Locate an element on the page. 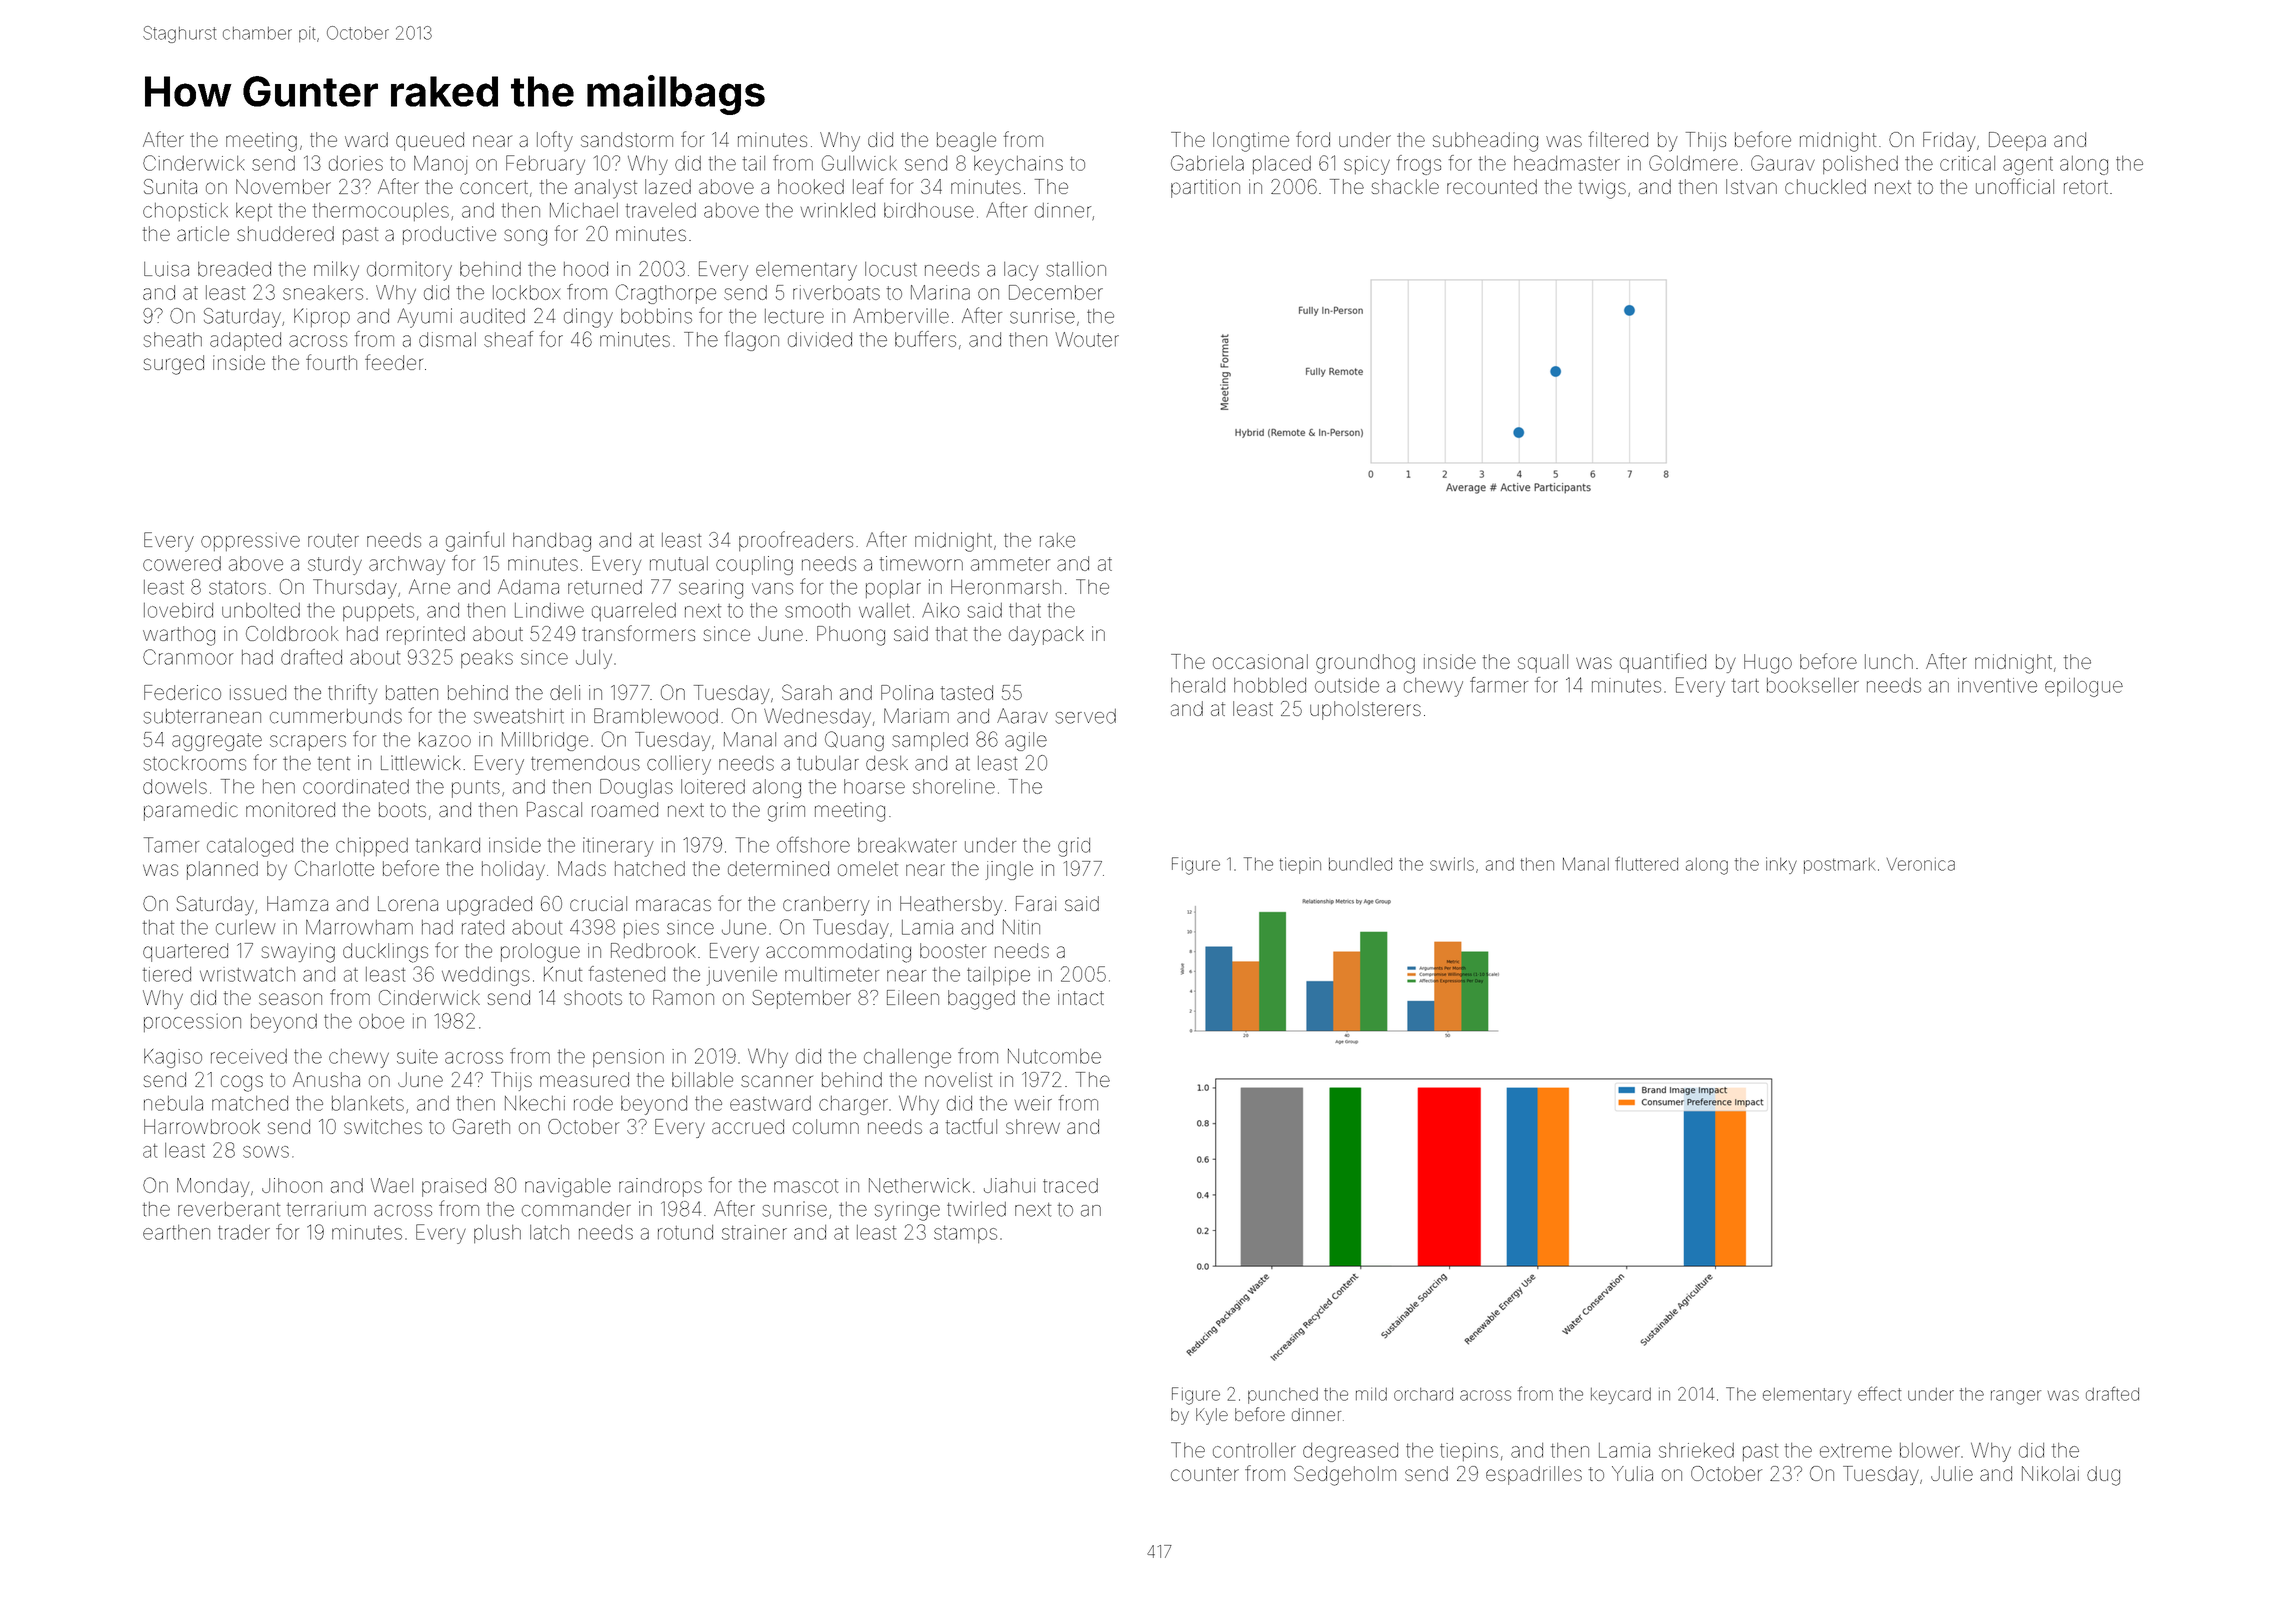  Phuong is located at coordinates (851, 636).
